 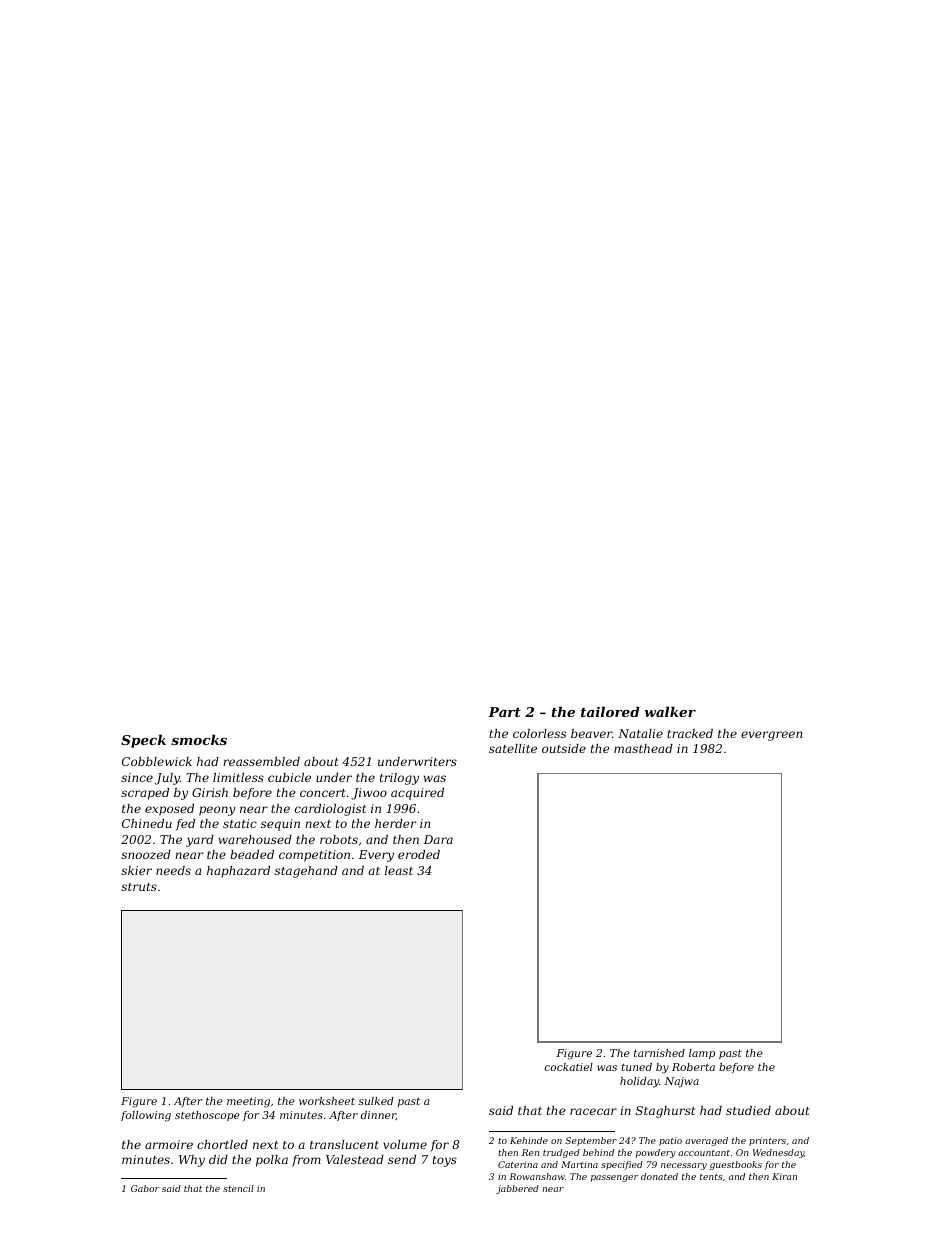 What do you see at coordinates (376, 1101) in the screenshot?
I see `sulked` at bounding box center [376, 1101].
